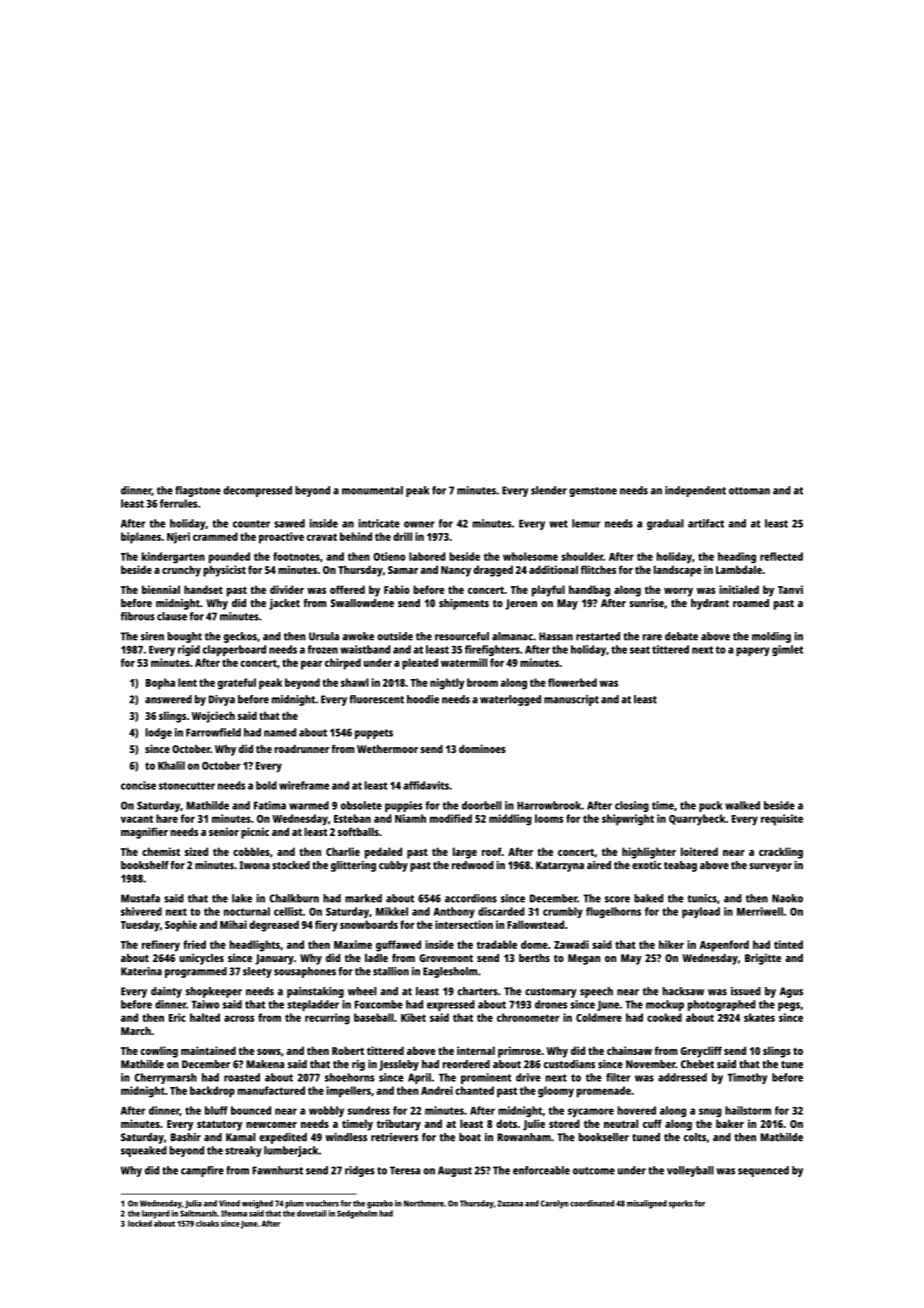  Describe the element at coordinates (702, 898) in the page. I see `tunics` at that location.
